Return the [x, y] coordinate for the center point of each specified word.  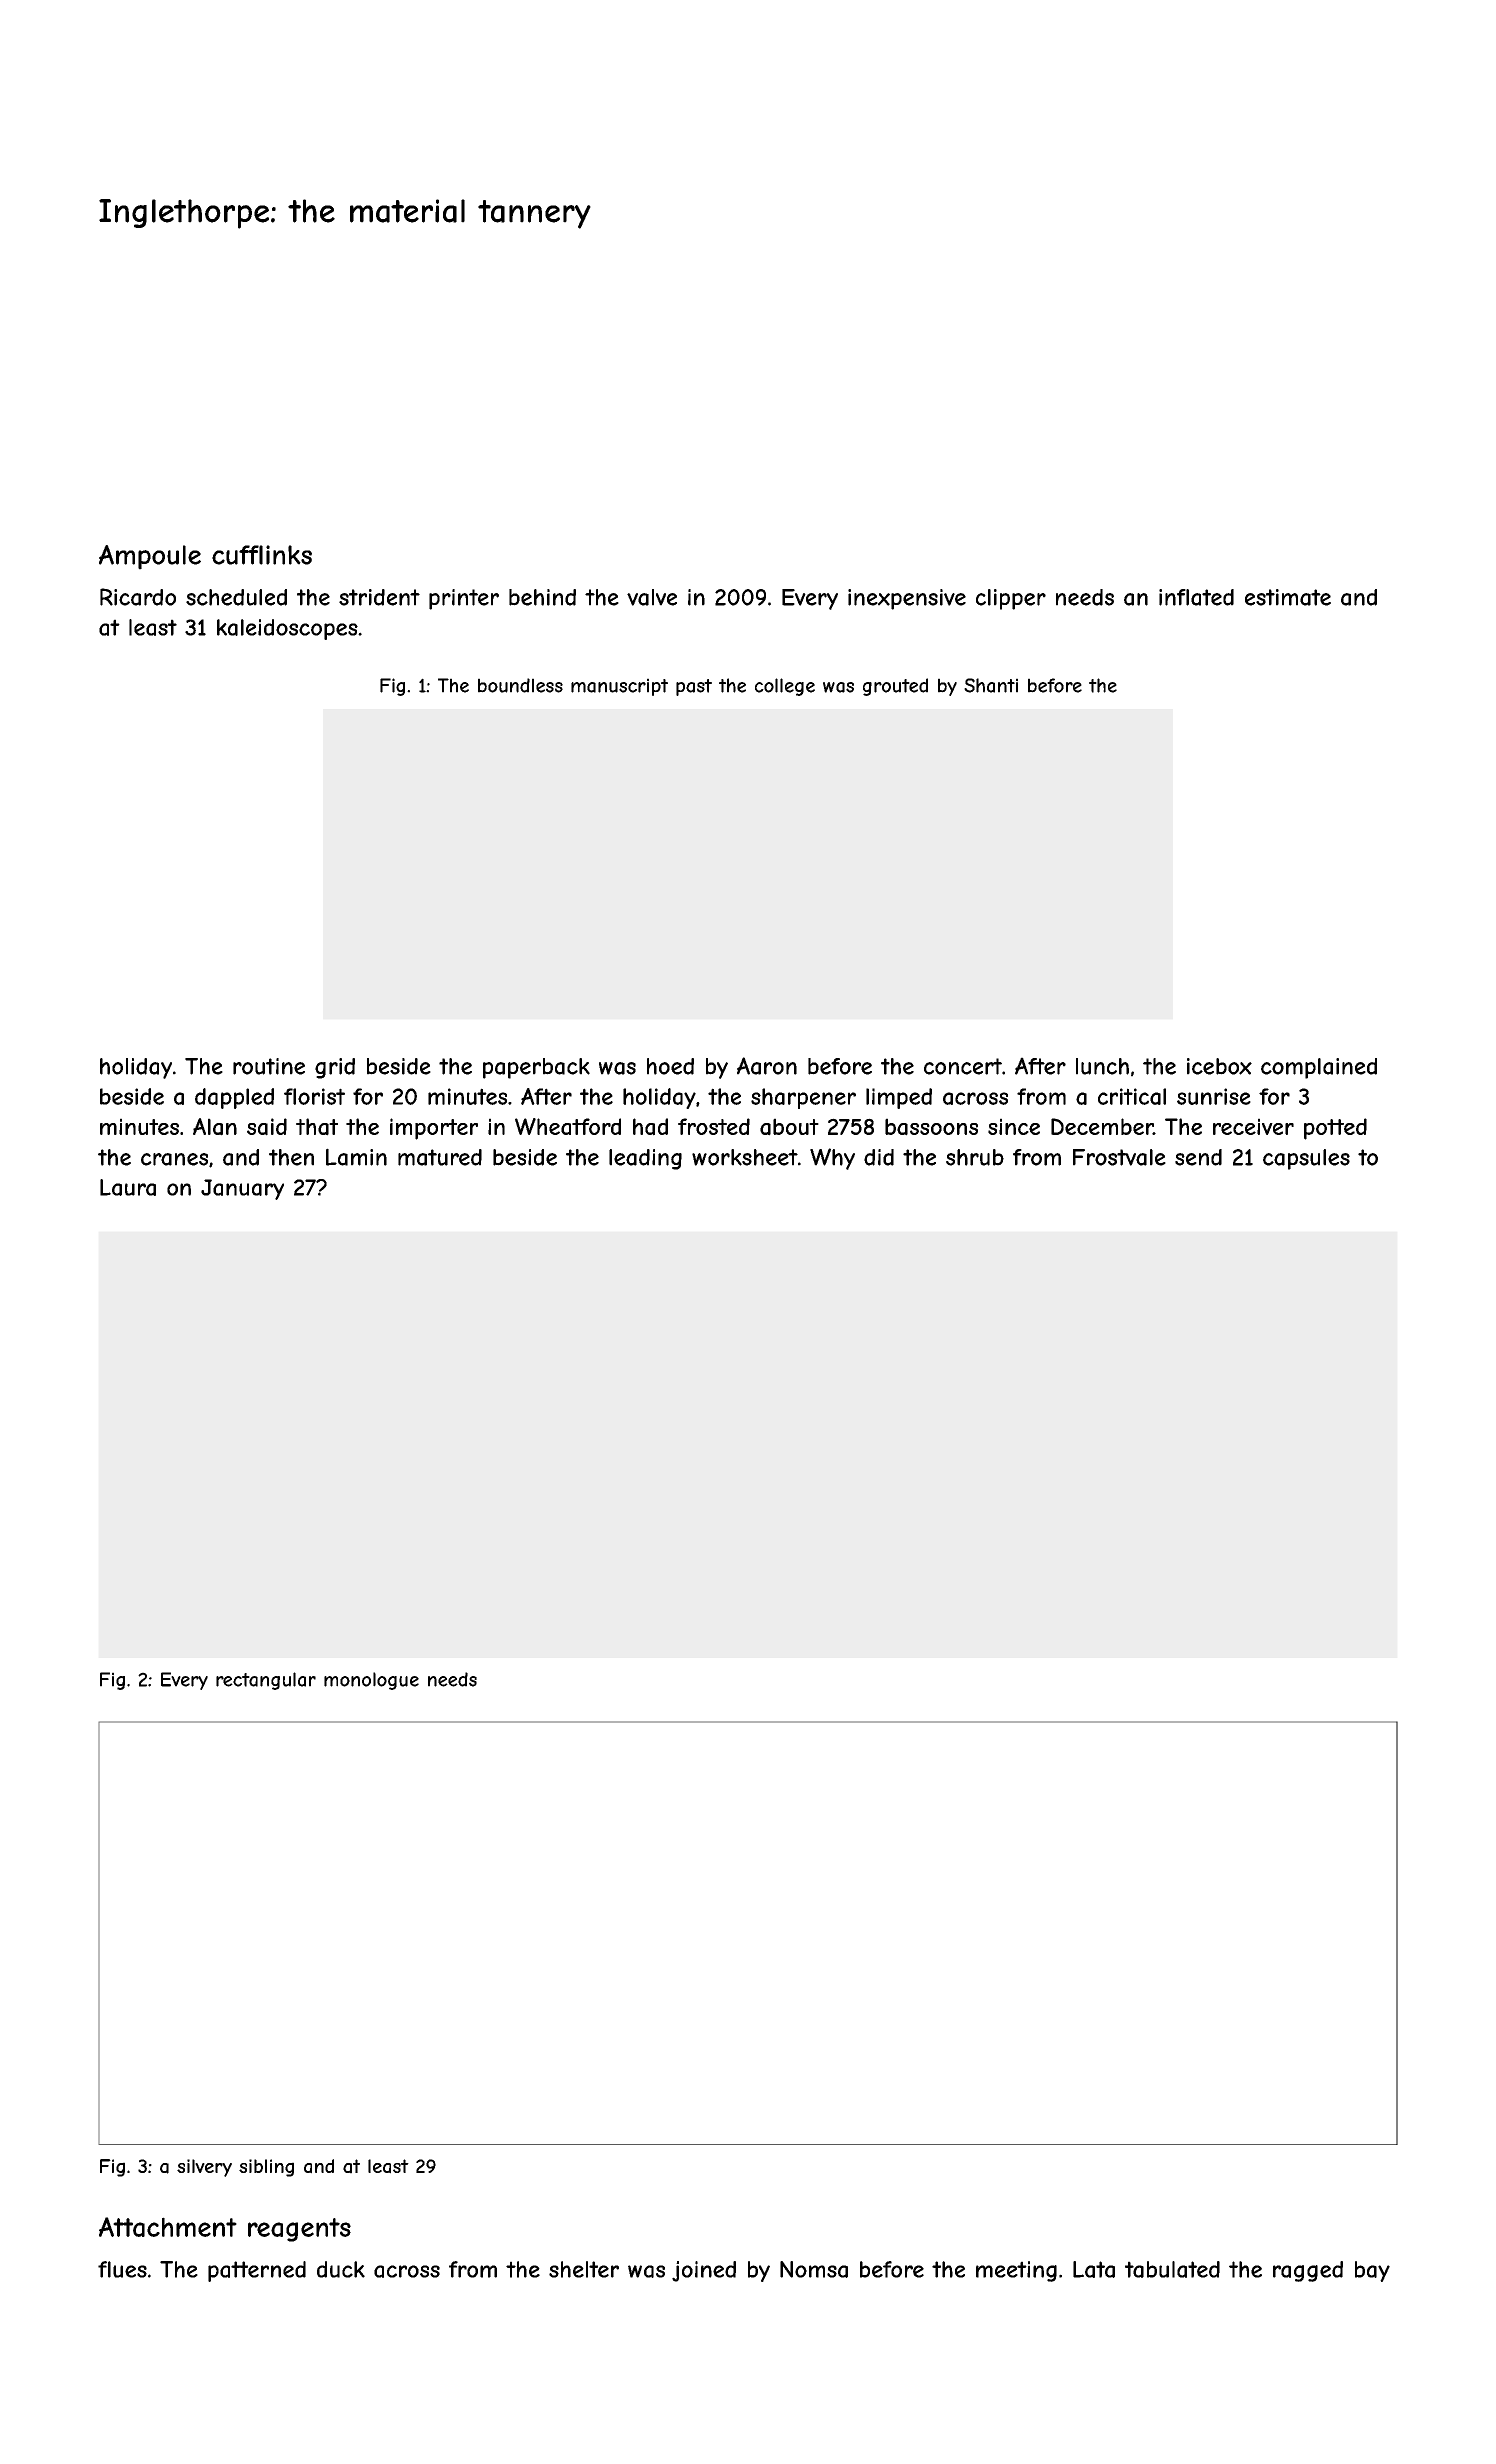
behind [542, 597]
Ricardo [138, 597]
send [1198, 1157]
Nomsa [814, 2269]
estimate [1288, 597]
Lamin [356, 1157]
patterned [257, 2271]
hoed [670, 1066]
